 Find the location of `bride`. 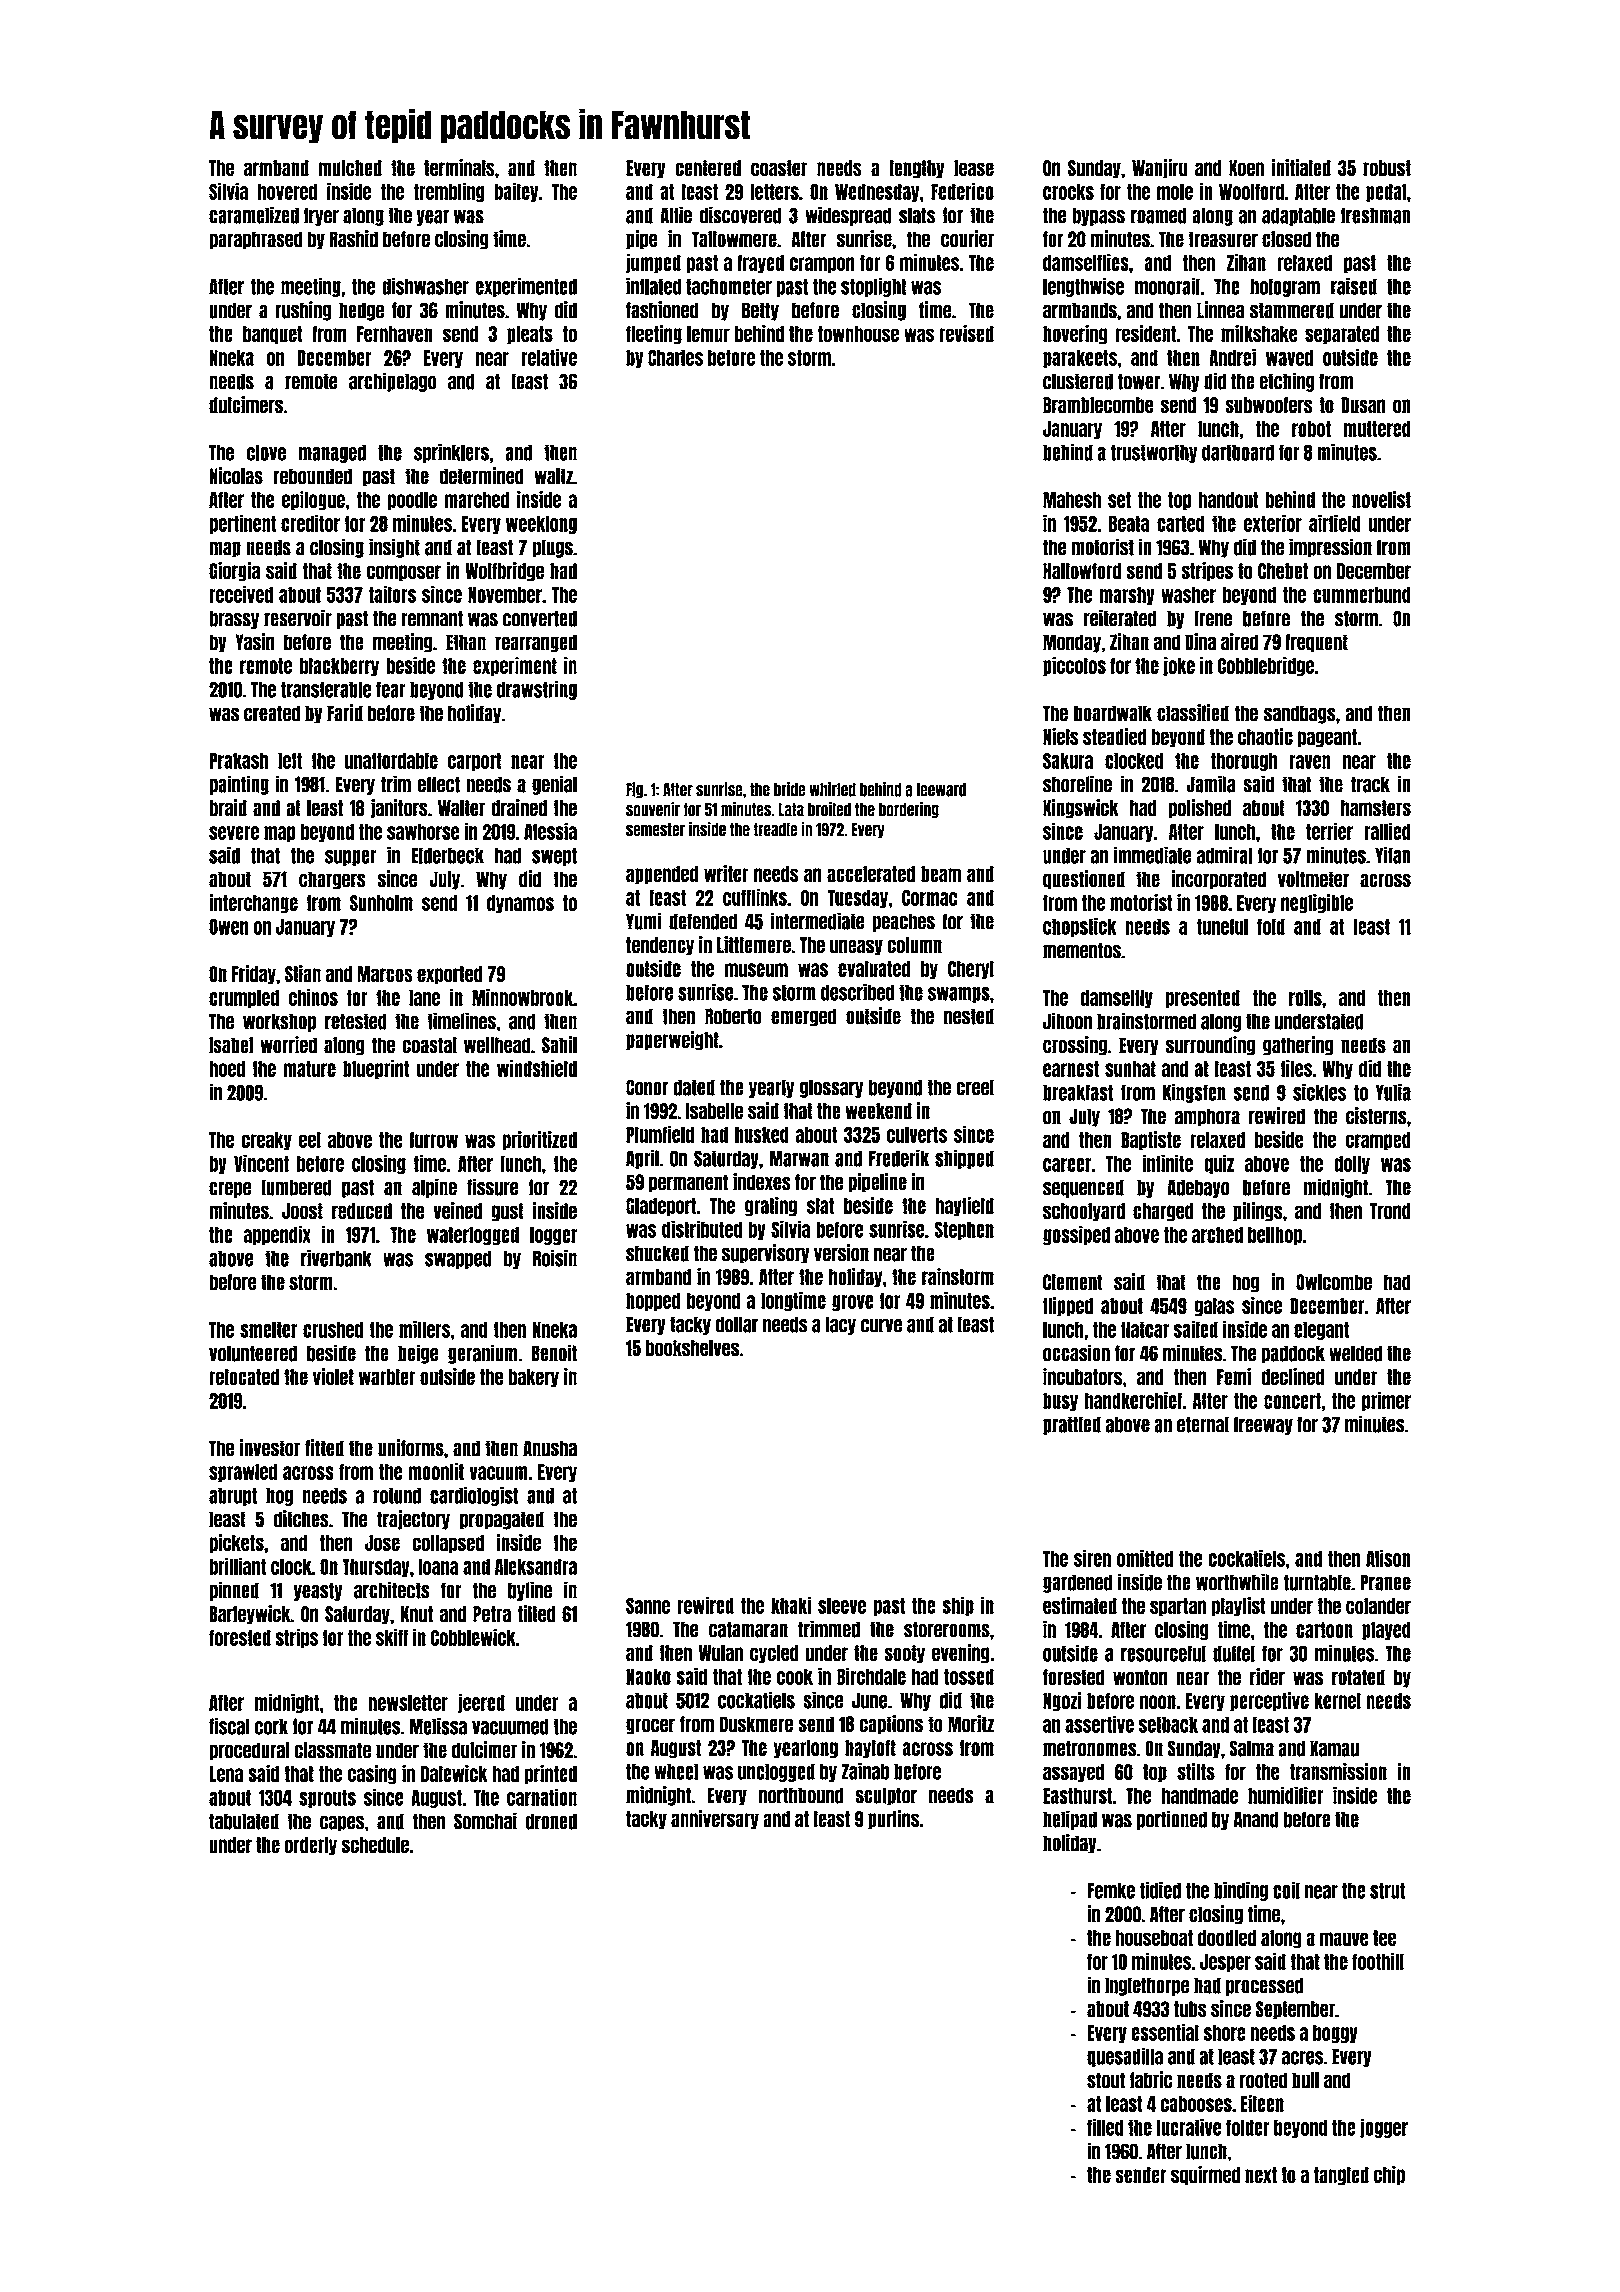

bride is located at coordinates (790, 789).
